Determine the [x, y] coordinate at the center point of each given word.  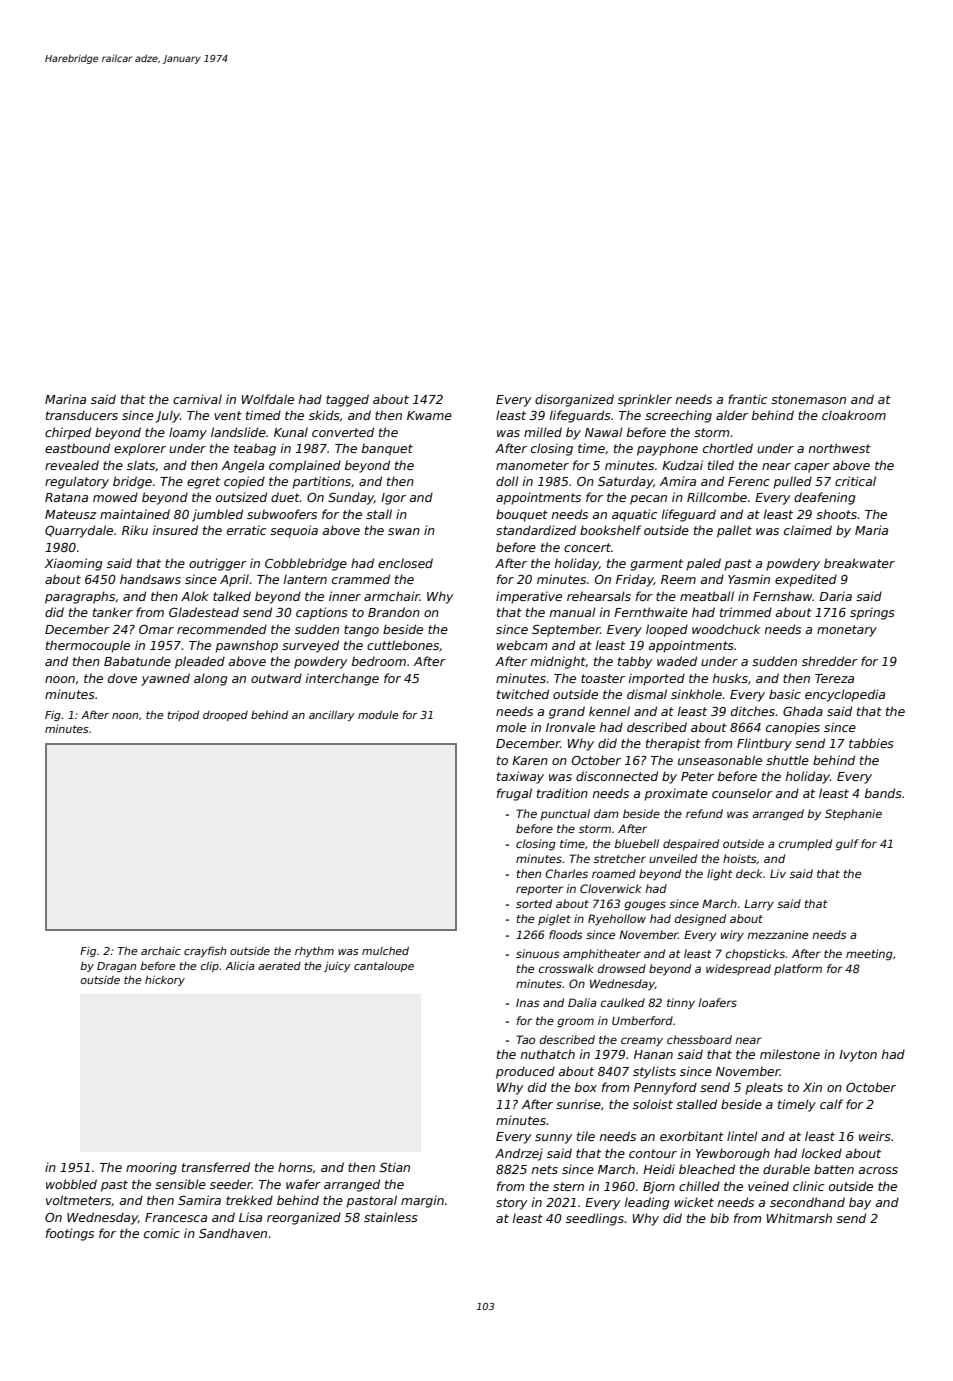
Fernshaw [783, 596]
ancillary [332, 715]
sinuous [538, 953]
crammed [361, 579]
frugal [514, 794]
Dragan [116, 967]
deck [749, 873]
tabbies [871, 743]
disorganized [574, 400]
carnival [197, 399]
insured [175, 530]
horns [295, 1167]
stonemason [808, 399]
